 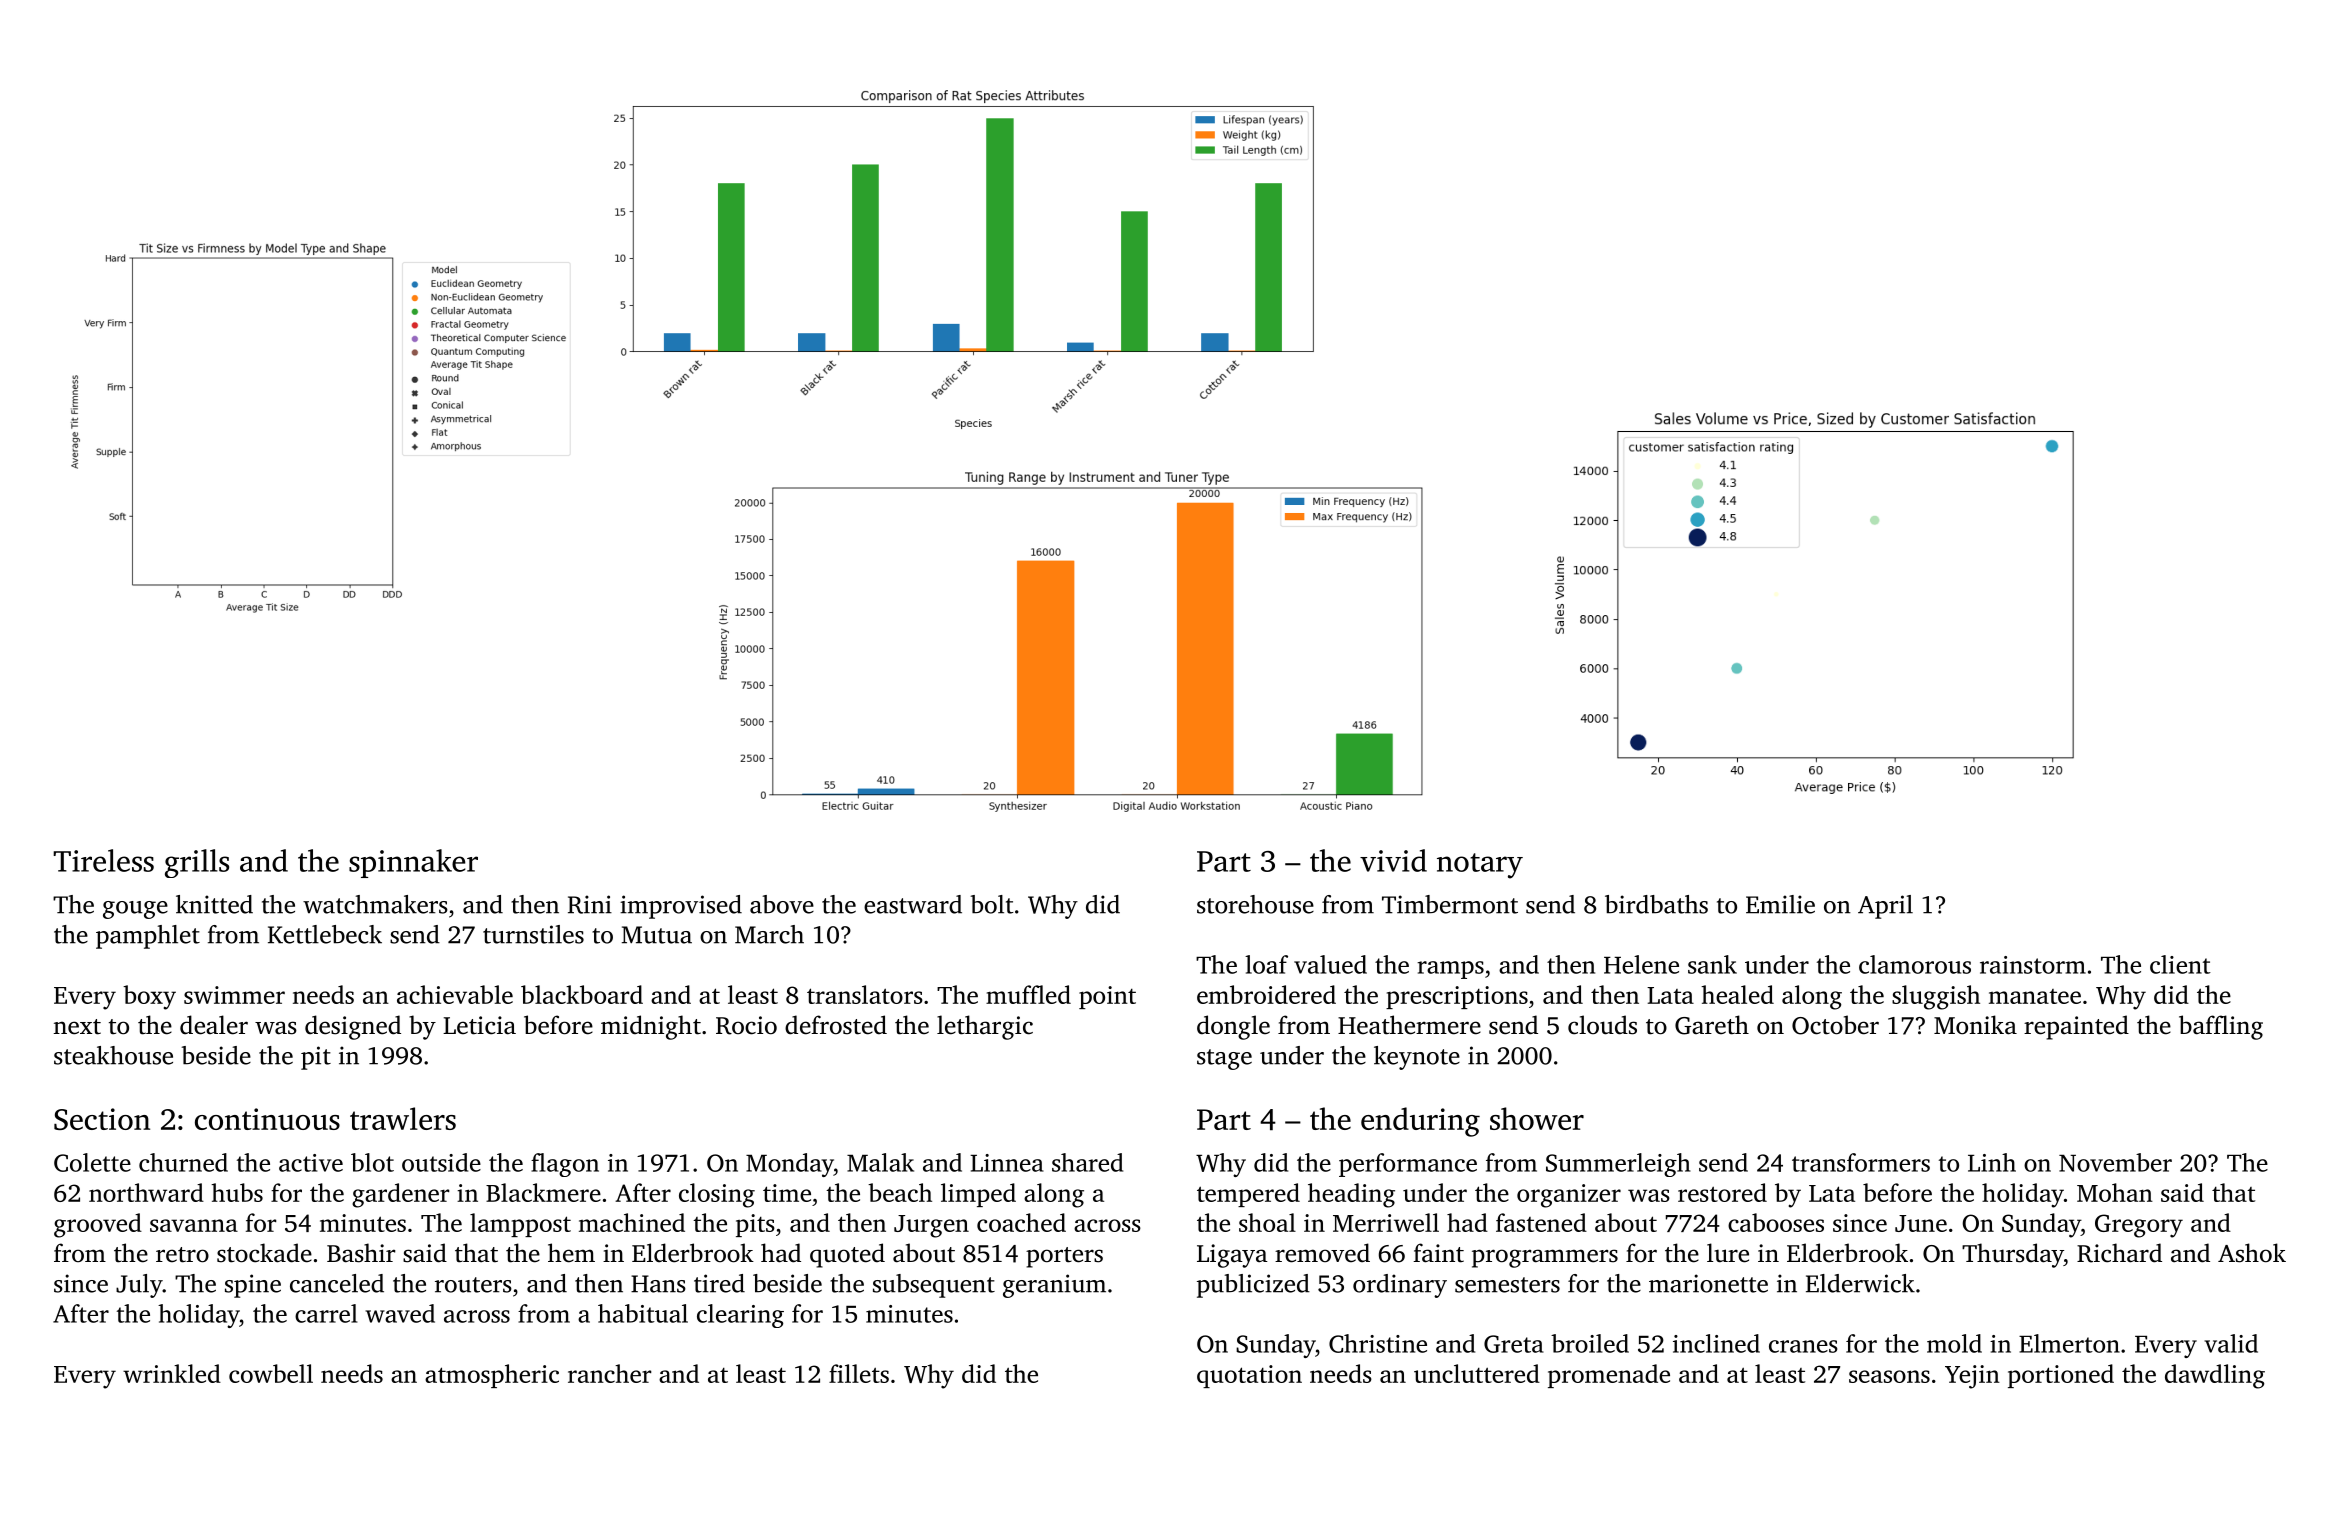 What do you see at coordinates (565, 1165) in the document?
I see `flagon` at bounding box center [565, 1165].
